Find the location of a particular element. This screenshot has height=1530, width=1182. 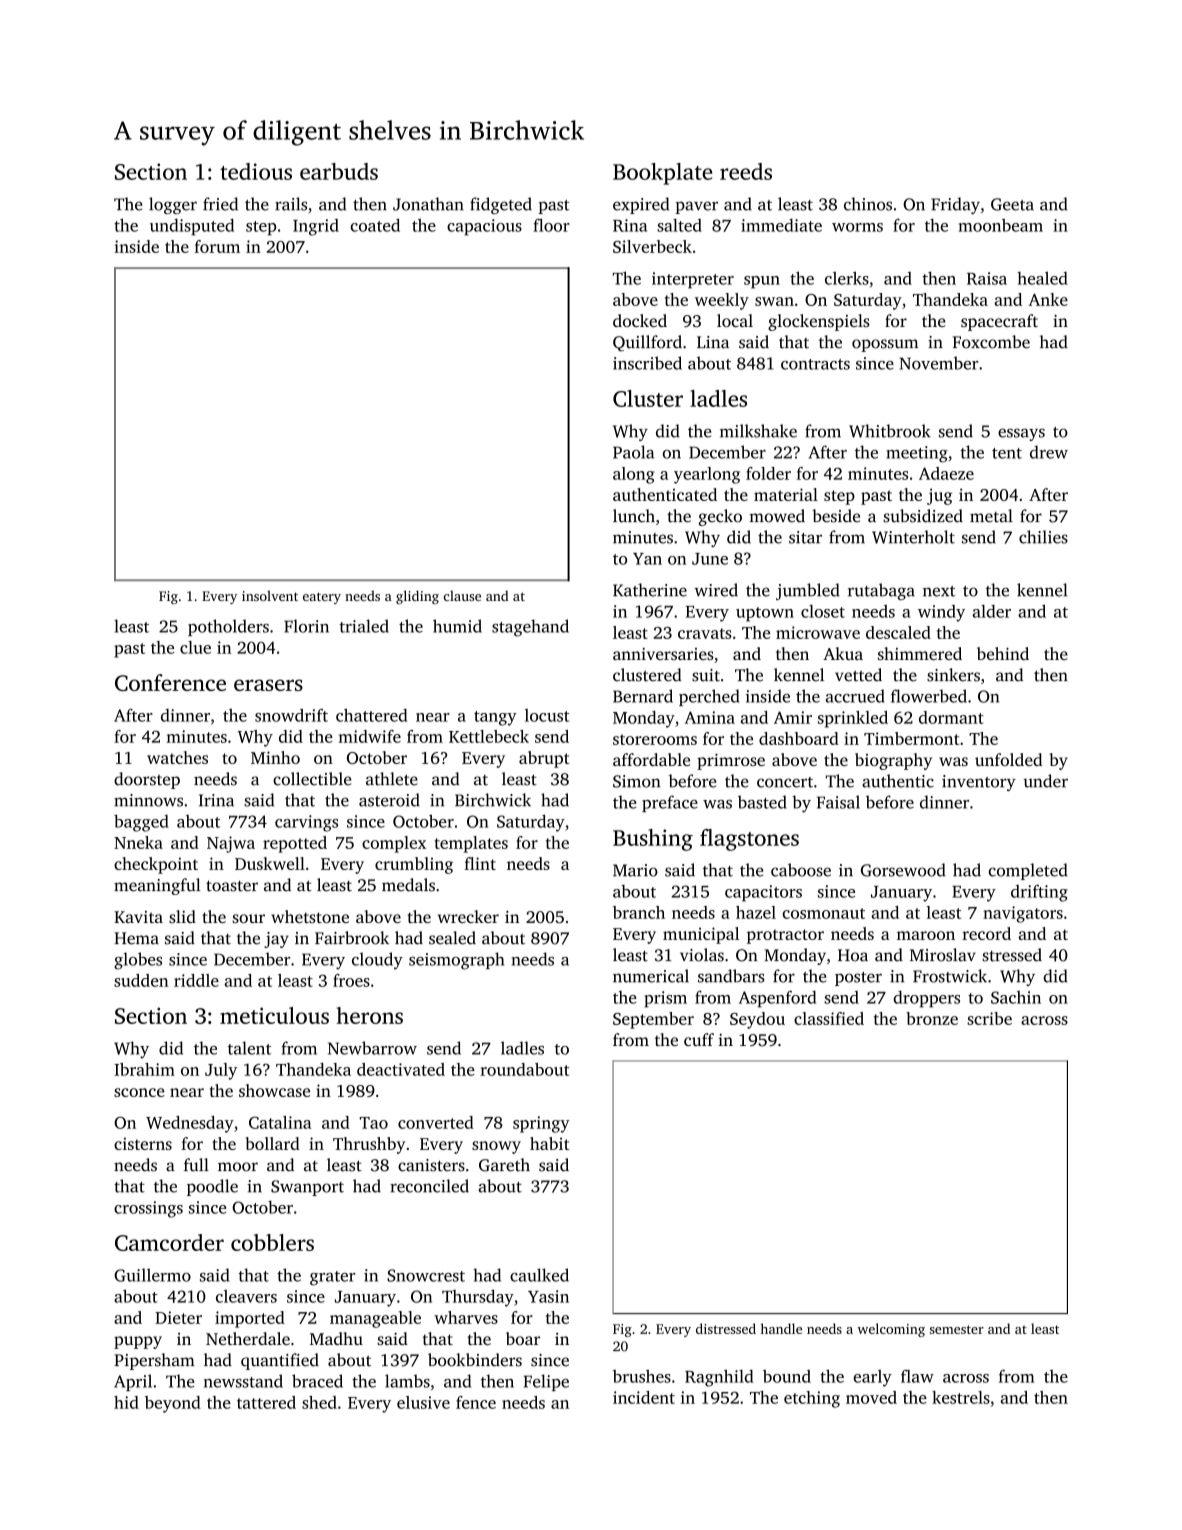

etching is located at coordinates (812, 1399).
